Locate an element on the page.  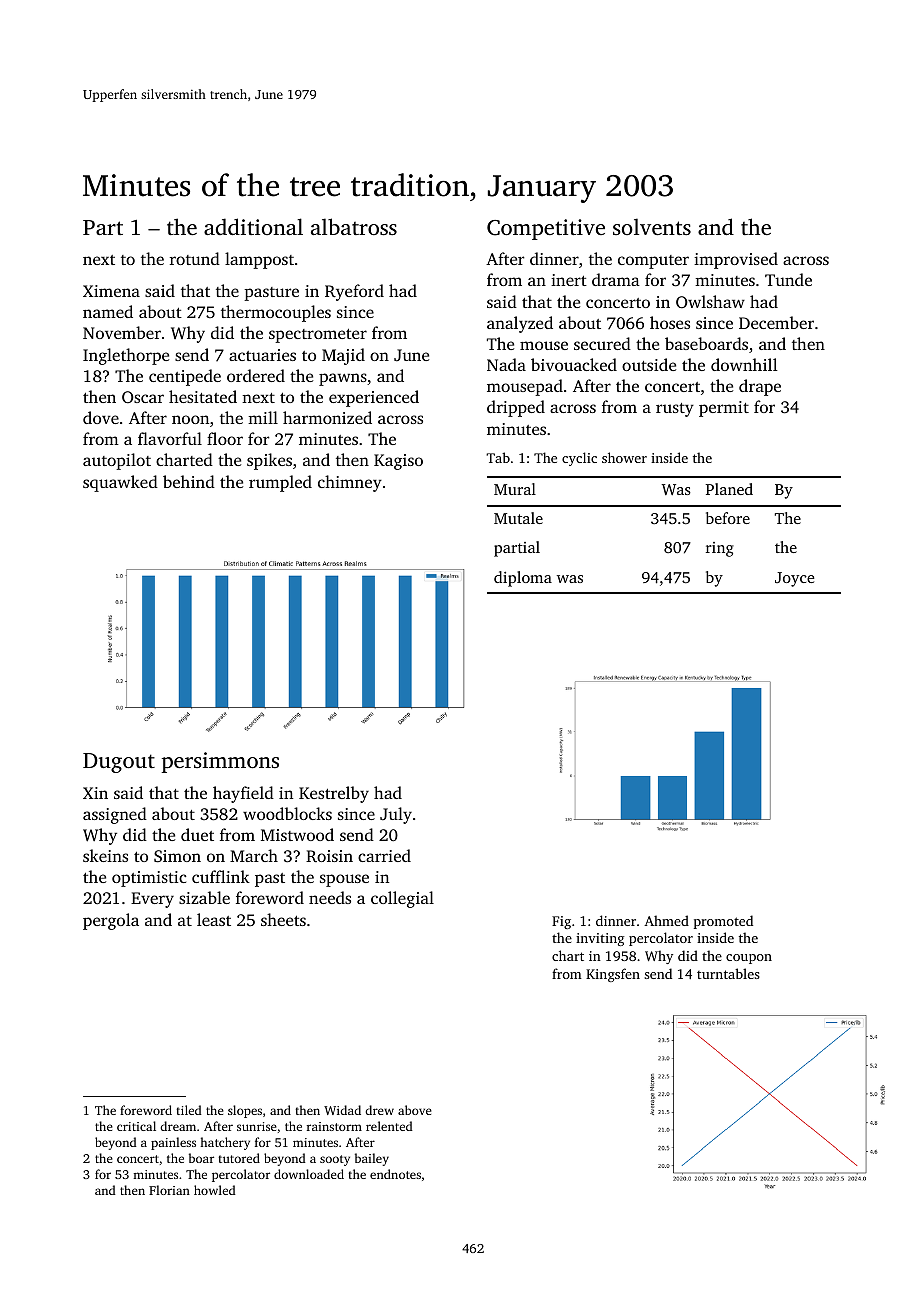
Dugout is located at coordinates (119, 763).
